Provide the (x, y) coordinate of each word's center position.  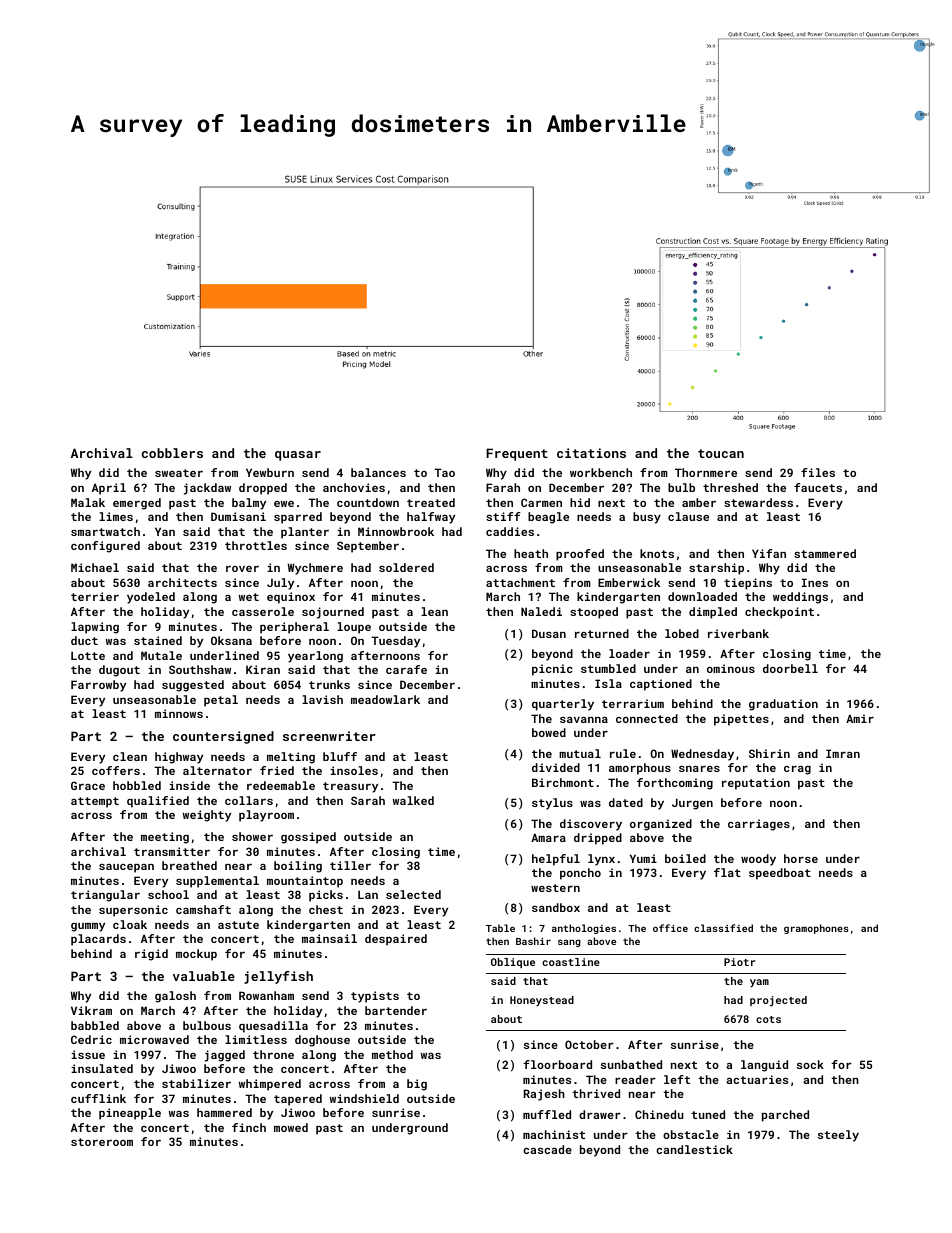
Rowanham (266, 995)
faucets (818, 487)
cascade (547, 1149)
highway (179, 758)
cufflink (98, 1098)
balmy (249, 504)
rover (242, 569)
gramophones (816, 929)
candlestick (694, 1149)
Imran (843, 753)
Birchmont (563, 782)
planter (305, 533)
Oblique (513, 963)
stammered (825, 553)
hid (580, 502)
